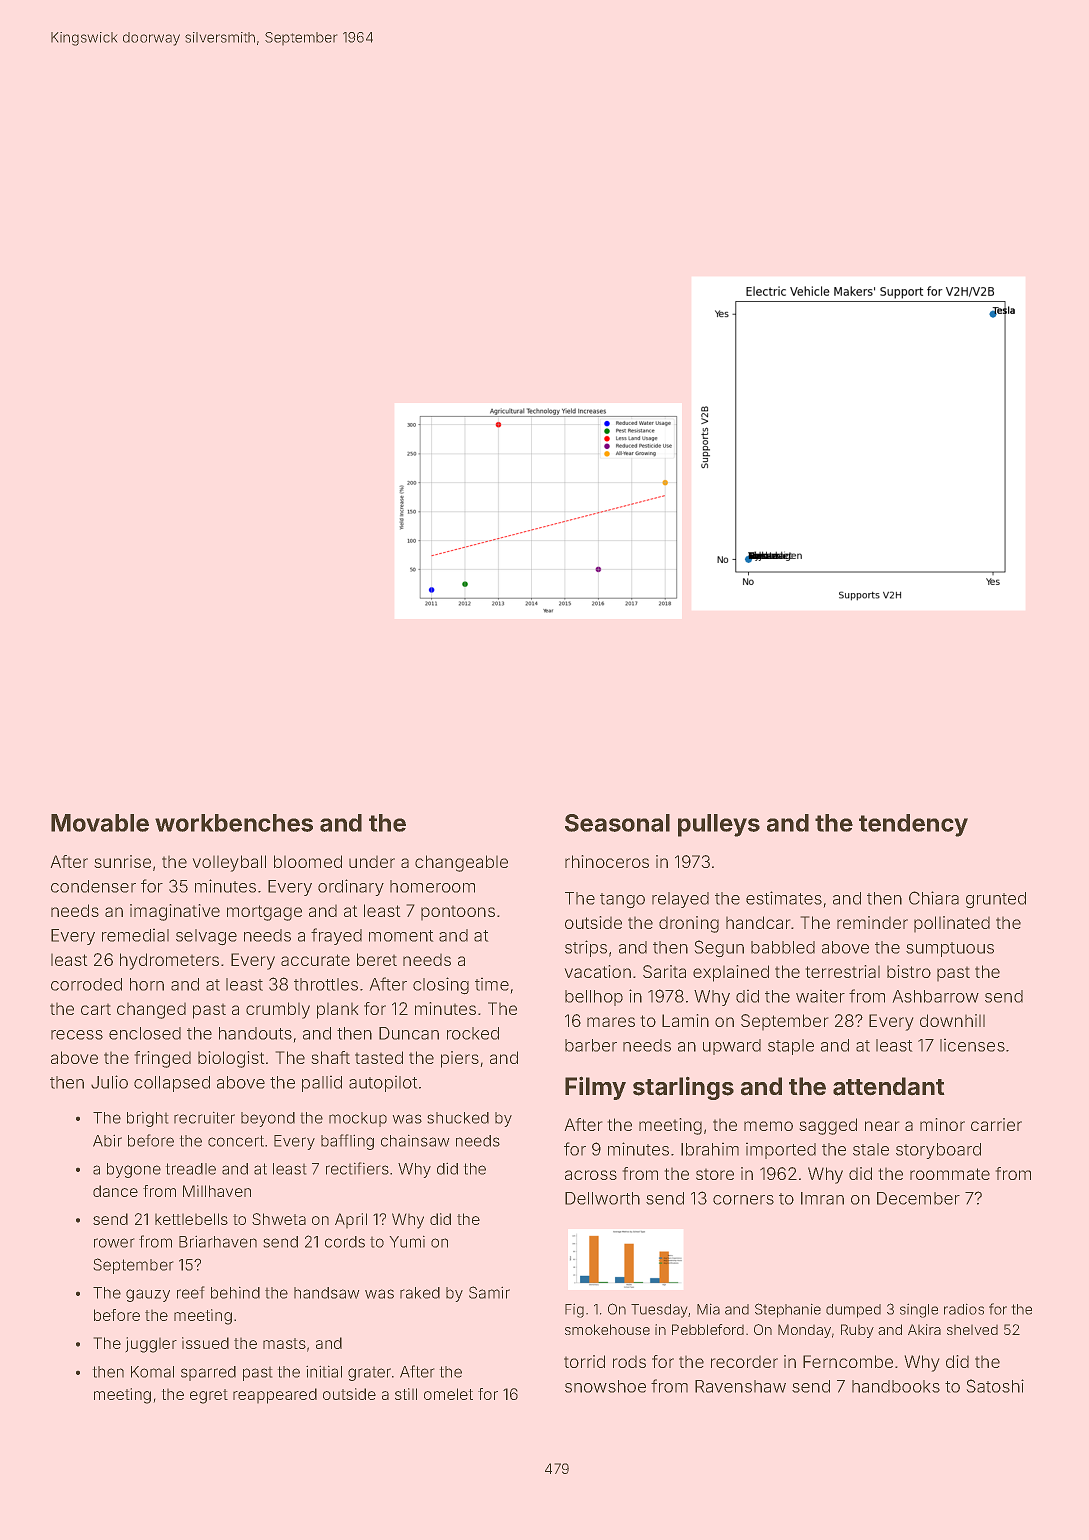  What do you see at coordinates (972, 1045) in the screenshot?
I see `licenses` at bounding box center [972, 1045].
